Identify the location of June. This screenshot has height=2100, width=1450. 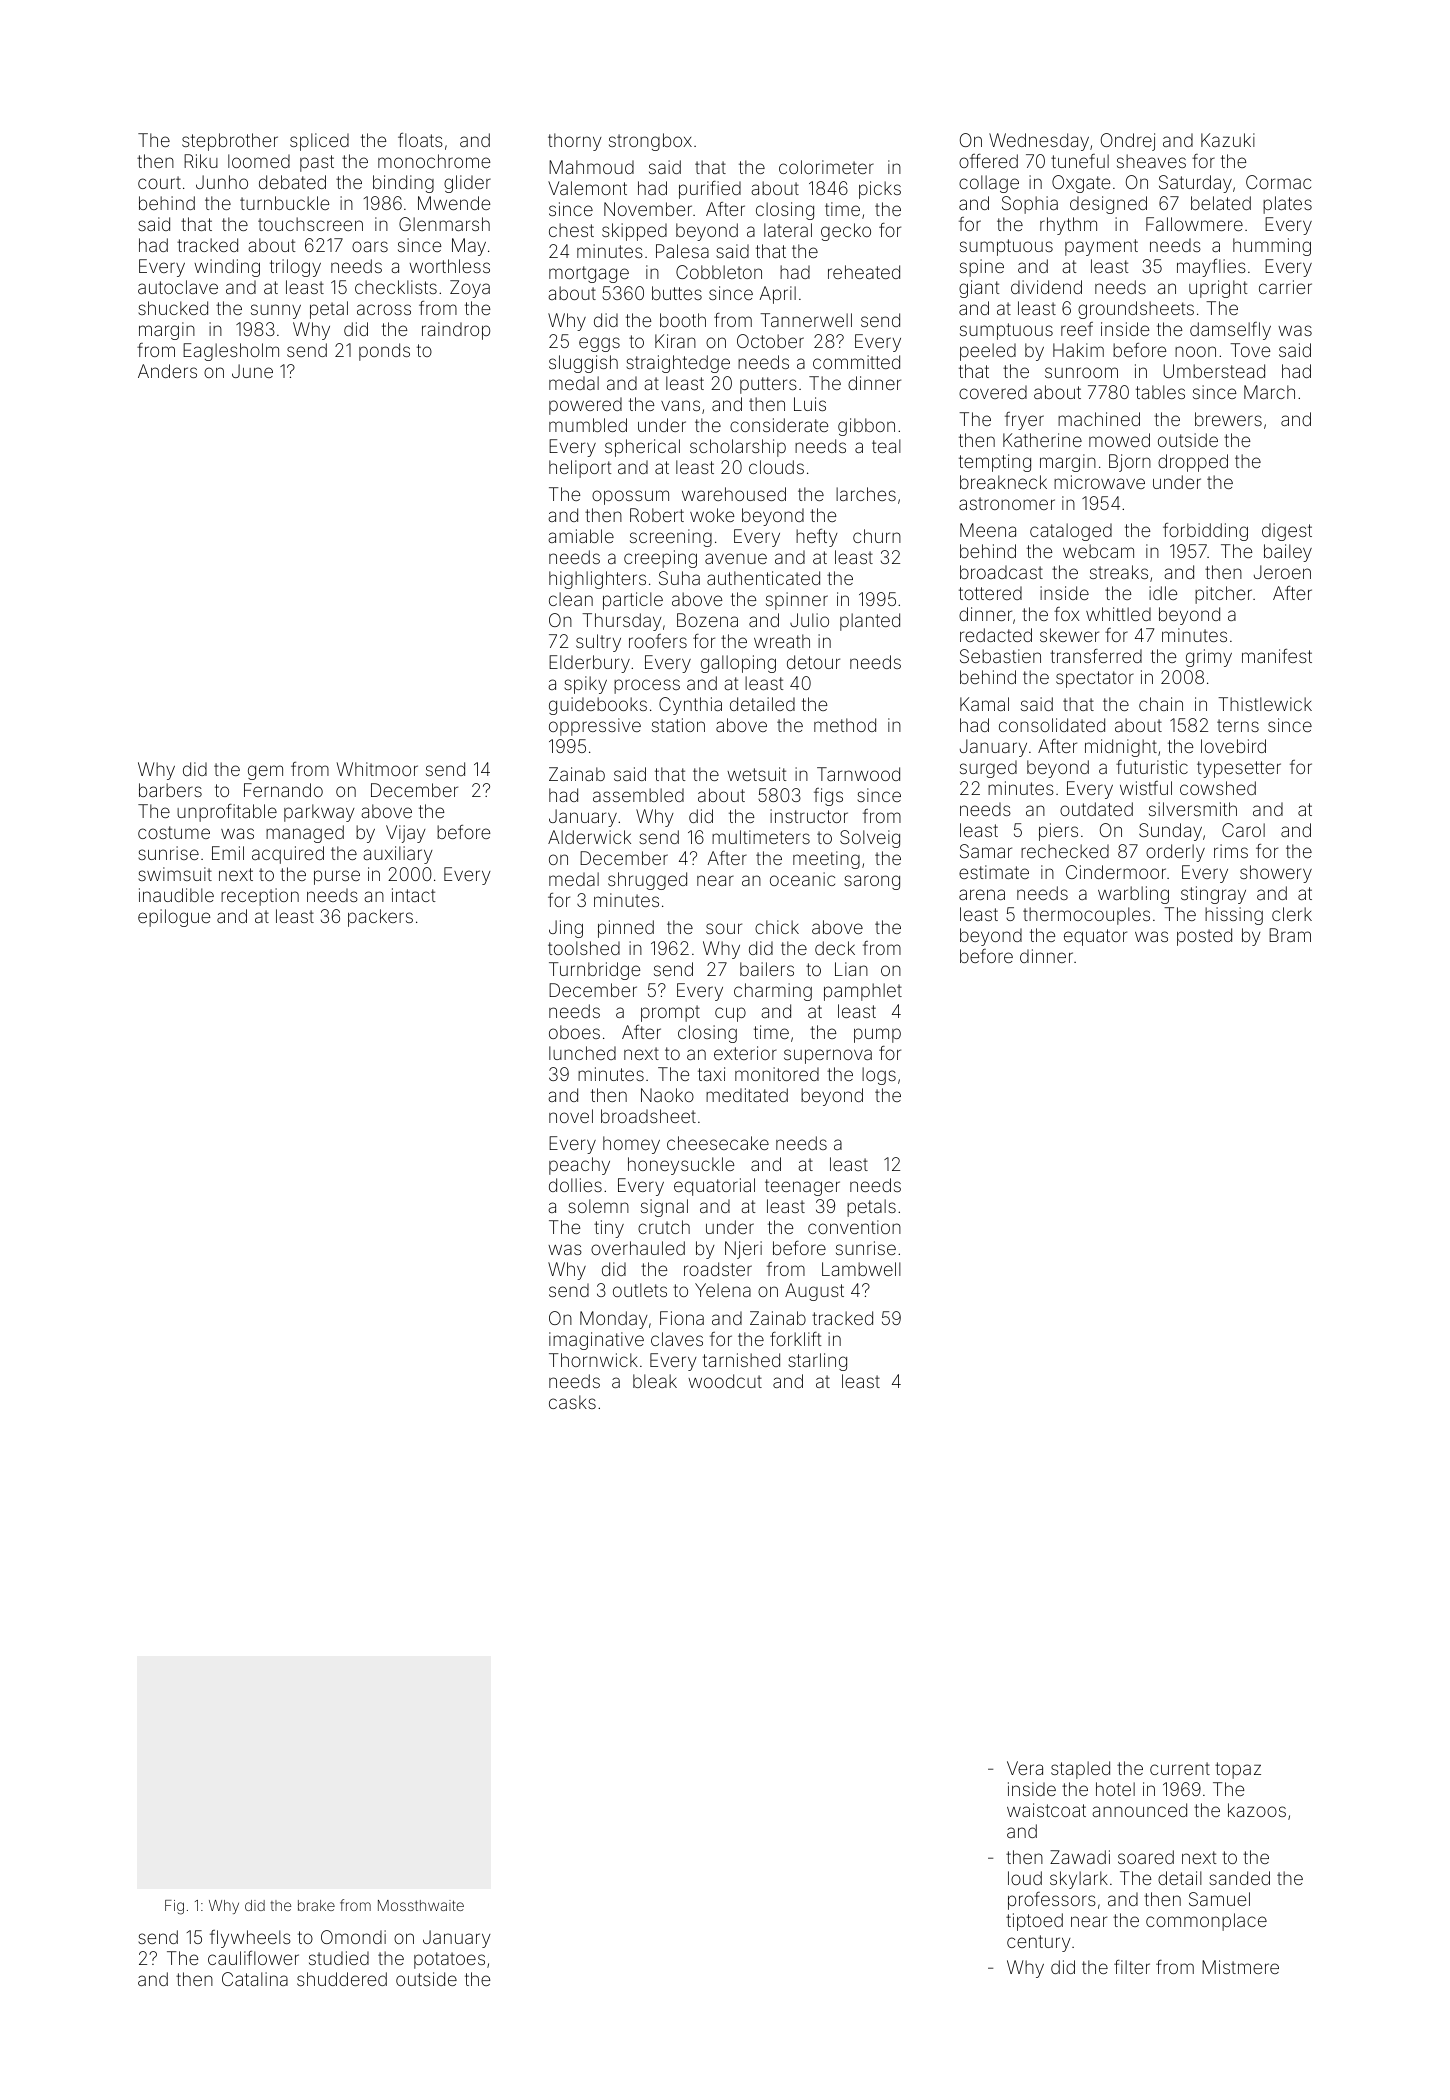
(252, 371).
